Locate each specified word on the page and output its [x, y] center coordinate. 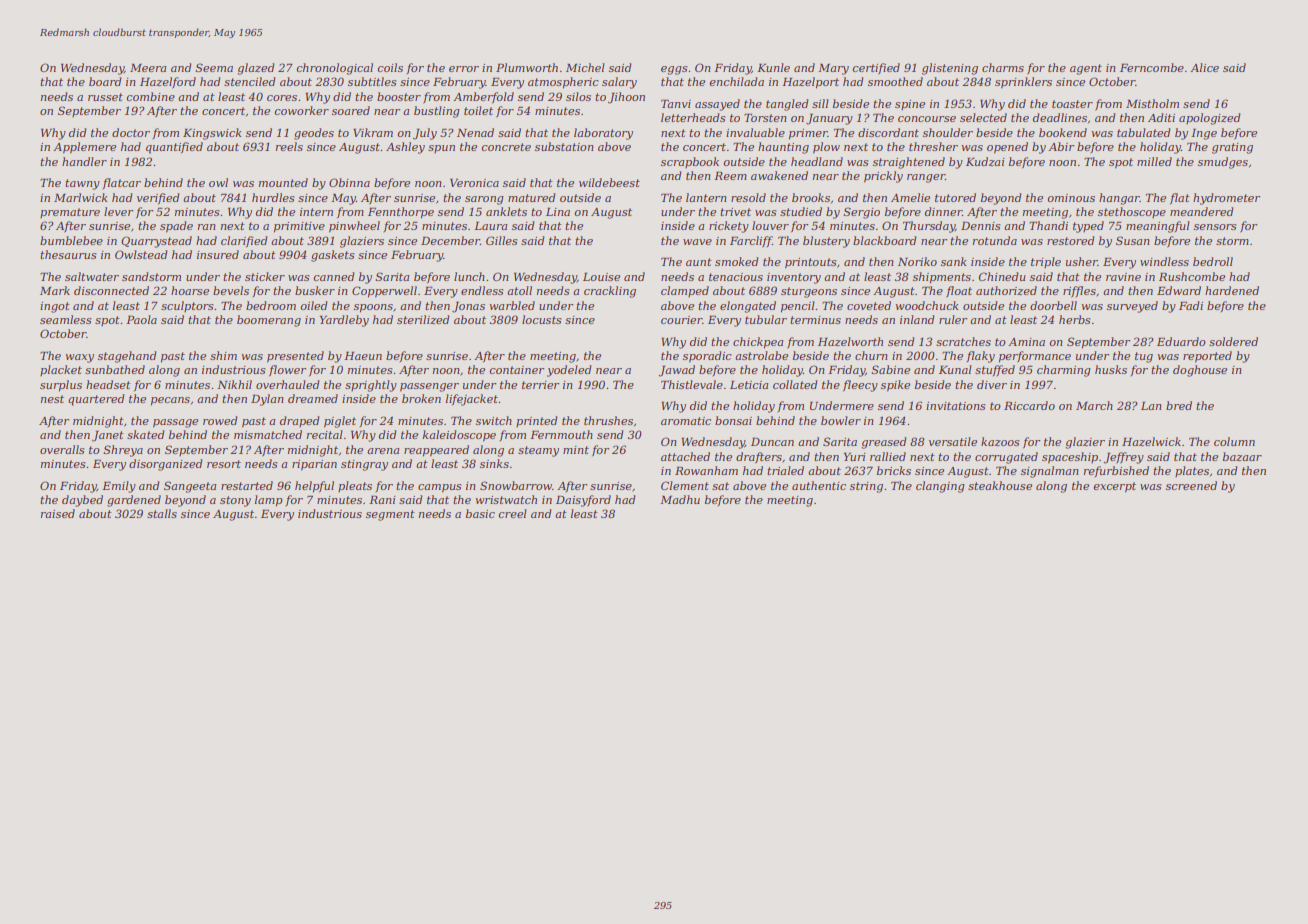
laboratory [603, 134]
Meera [148, 68]
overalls [62, 449]
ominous [1071, 198]
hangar [1119, 199]
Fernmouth [561, 434]
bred [1179, 405]
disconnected [111, 290]
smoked [737, 261]
